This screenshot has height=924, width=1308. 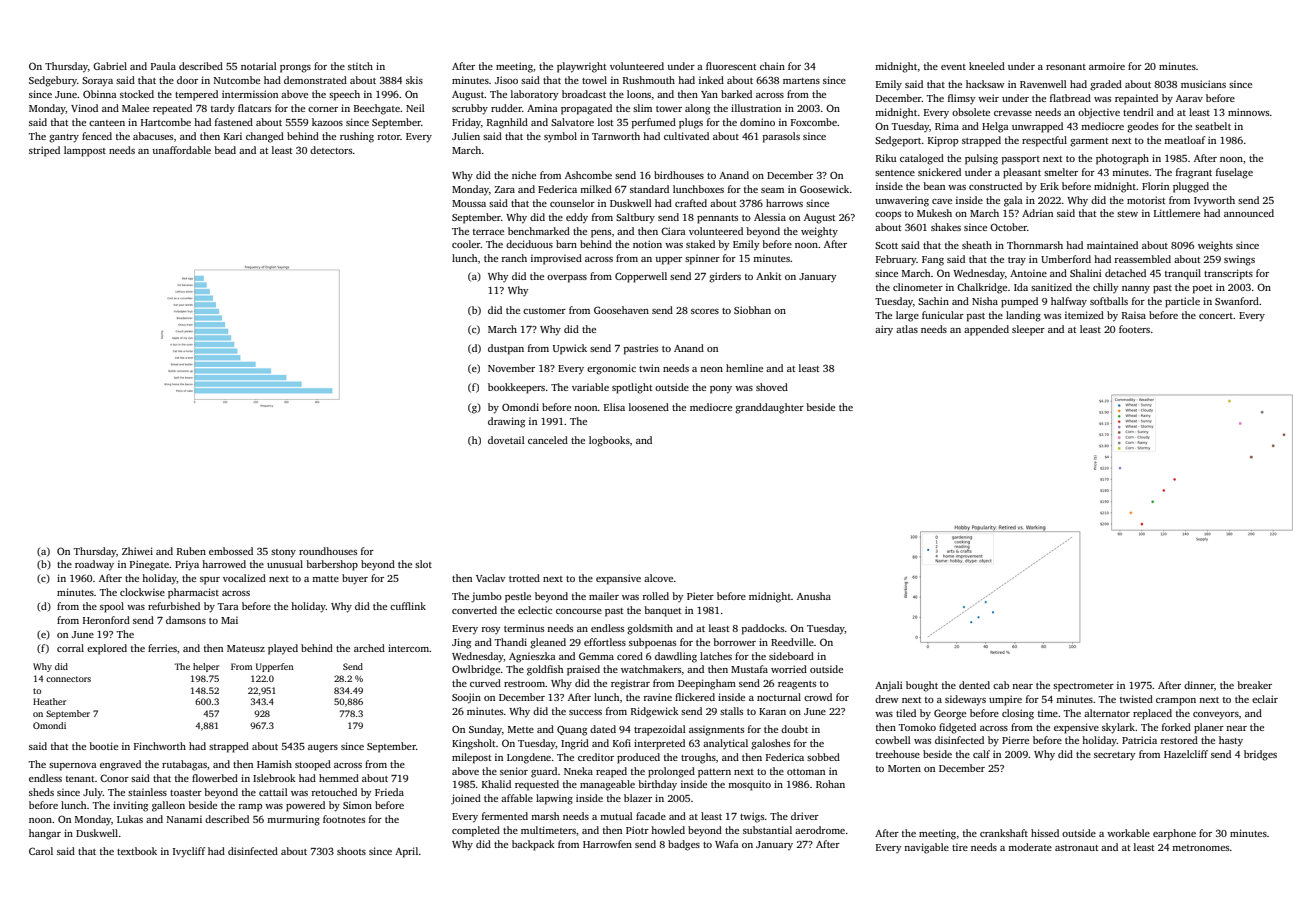 I want to click on stainless, so click(x=147, y=792).
